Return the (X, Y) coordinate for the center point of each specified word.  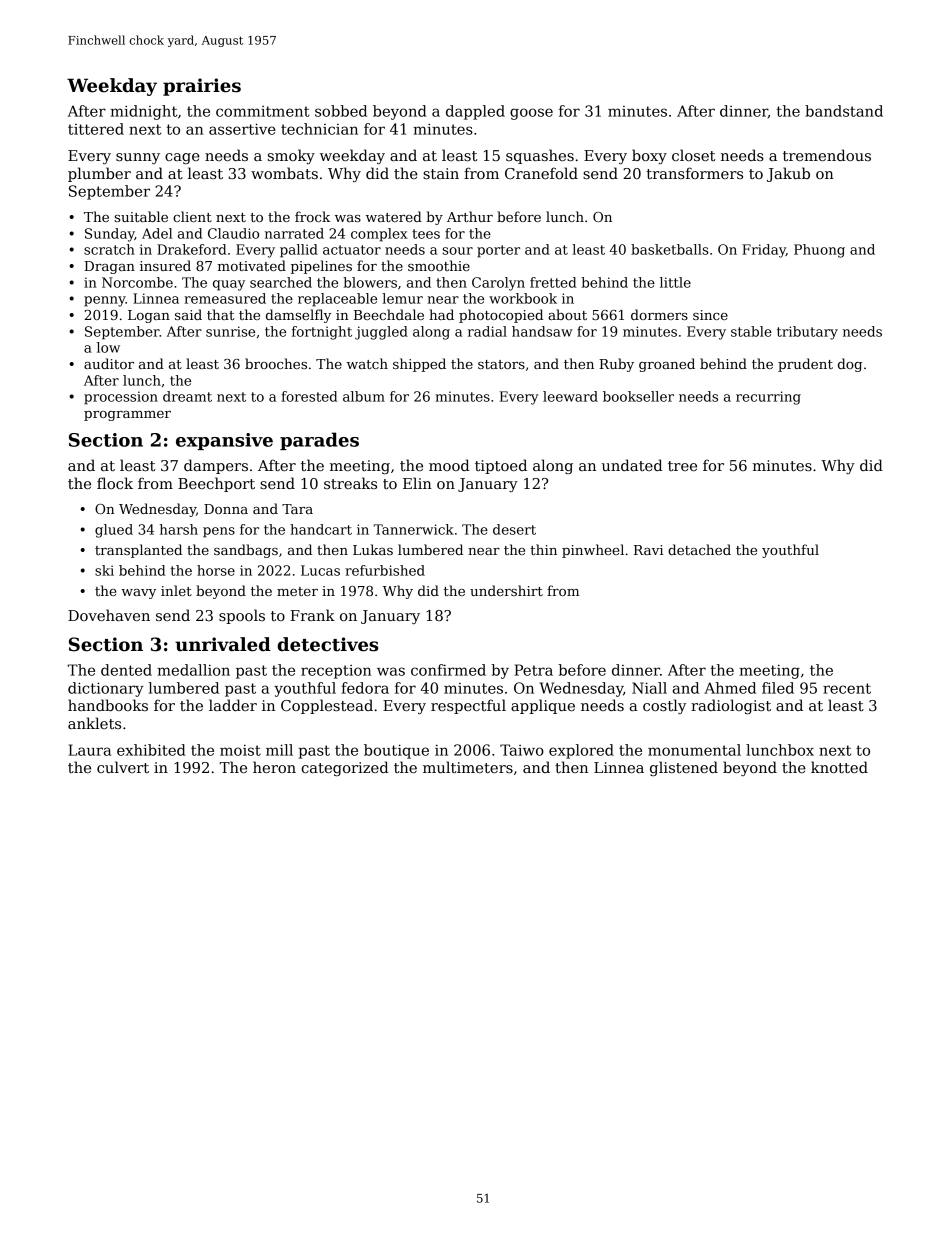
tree (682, 466)
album (364, 396)
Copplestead (327, 706)
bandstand (844, 111)
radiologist (731, 706)
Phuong (819, 251)
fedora (365, 688)
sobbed (341, 111)
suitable (141, 216)
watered (394, 216)
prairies (202, 87)
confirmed (448, 670)
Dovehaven (109, 615)
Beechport (216, 484)
